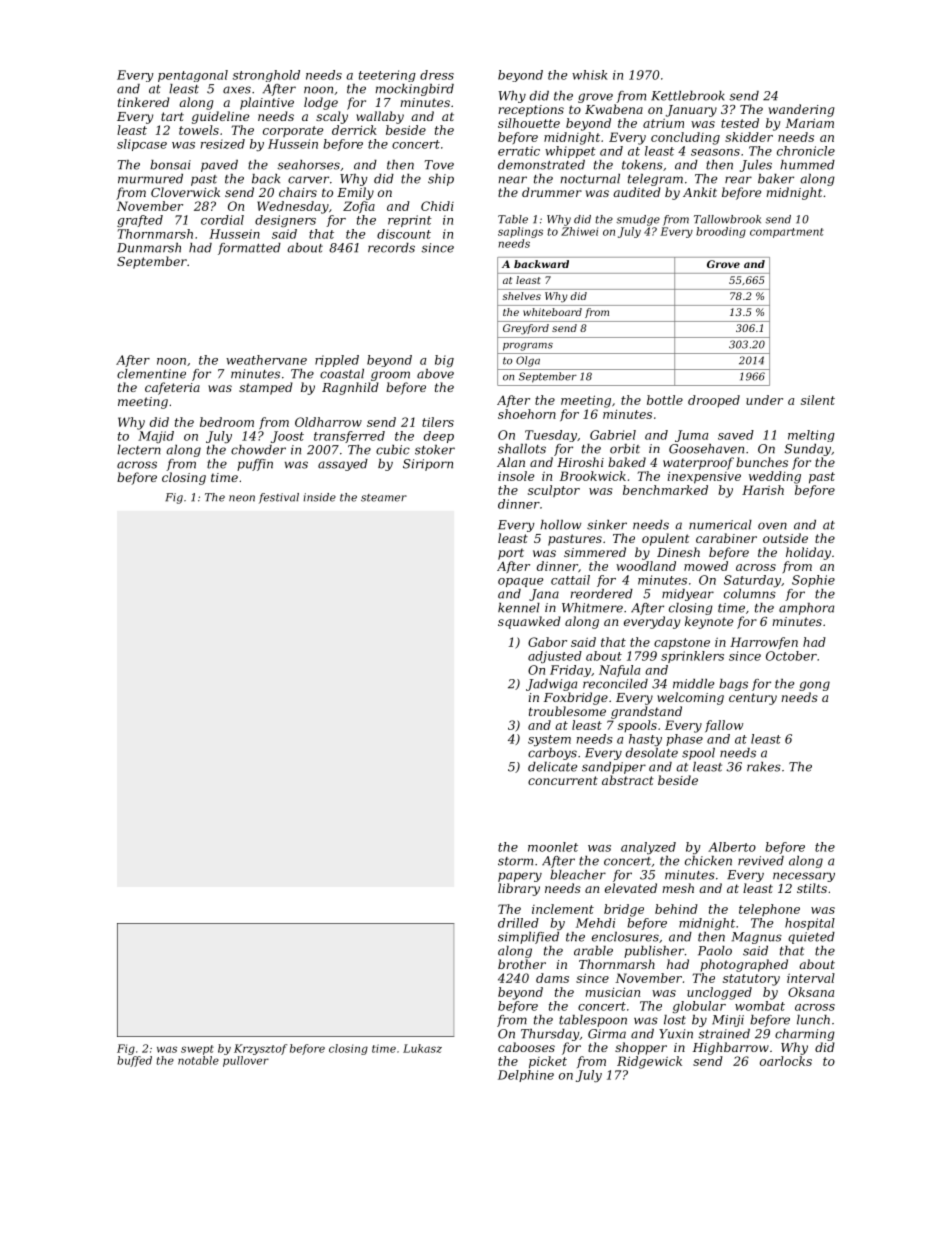 Image resolution: width=952 pixels, height=1233 pixels. Describe the element at coordinates (592, 608) in the document. I see `Whitmere` at that location.
